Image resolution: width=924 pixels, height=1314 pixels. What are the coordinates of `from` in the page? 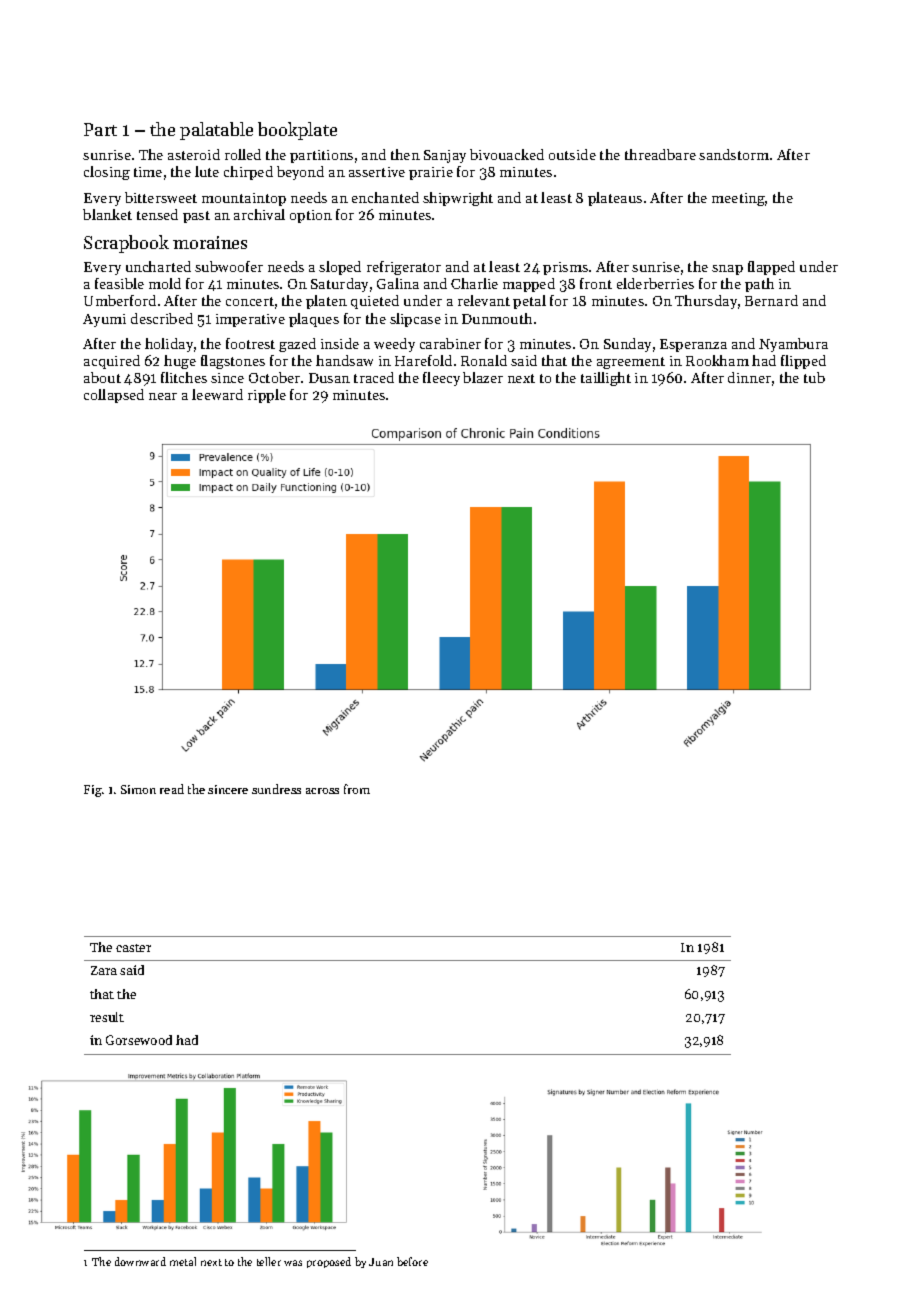 It's located at (357, 789).
